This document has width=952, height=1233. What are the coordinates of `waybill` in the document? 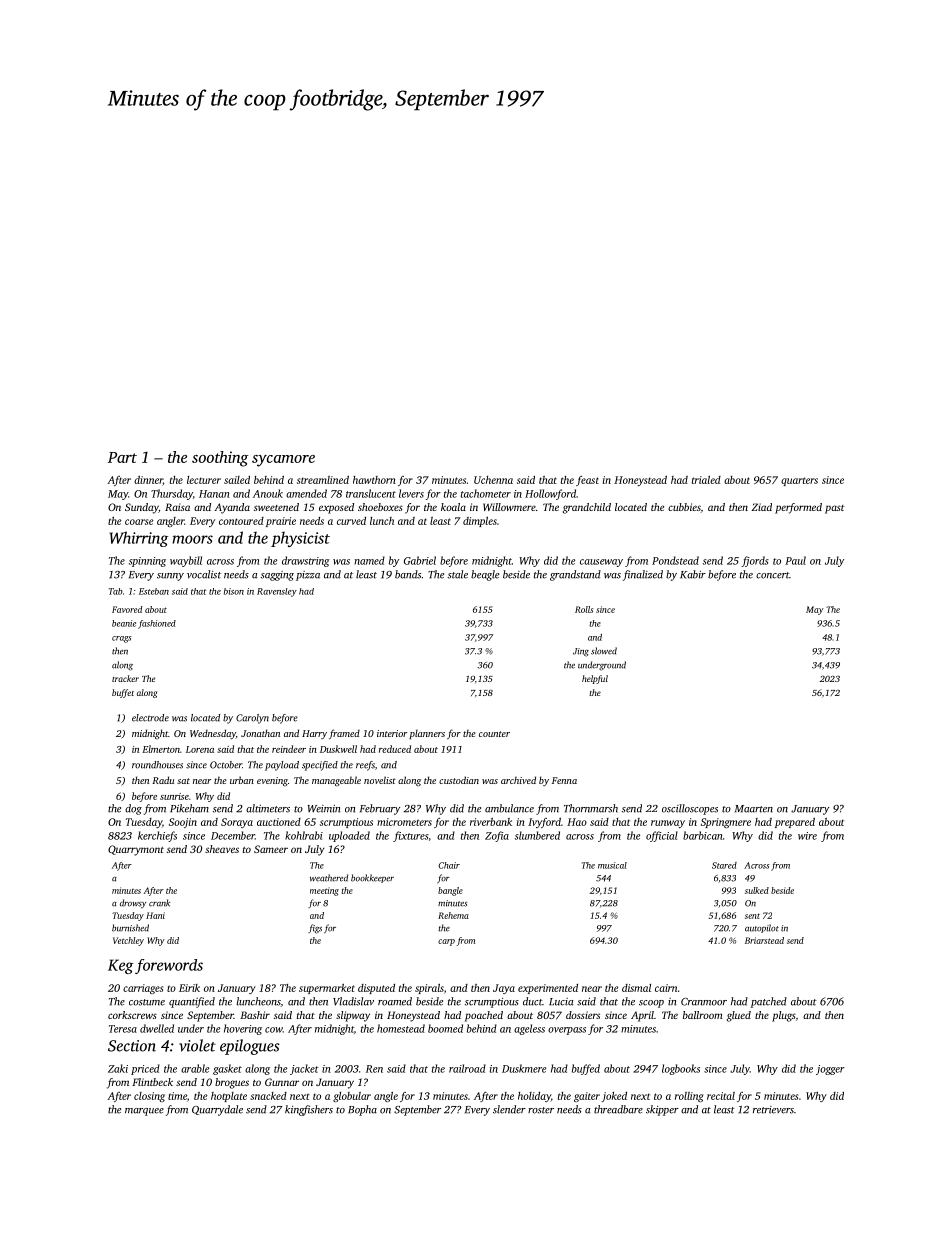 It's located at (186, 561).
